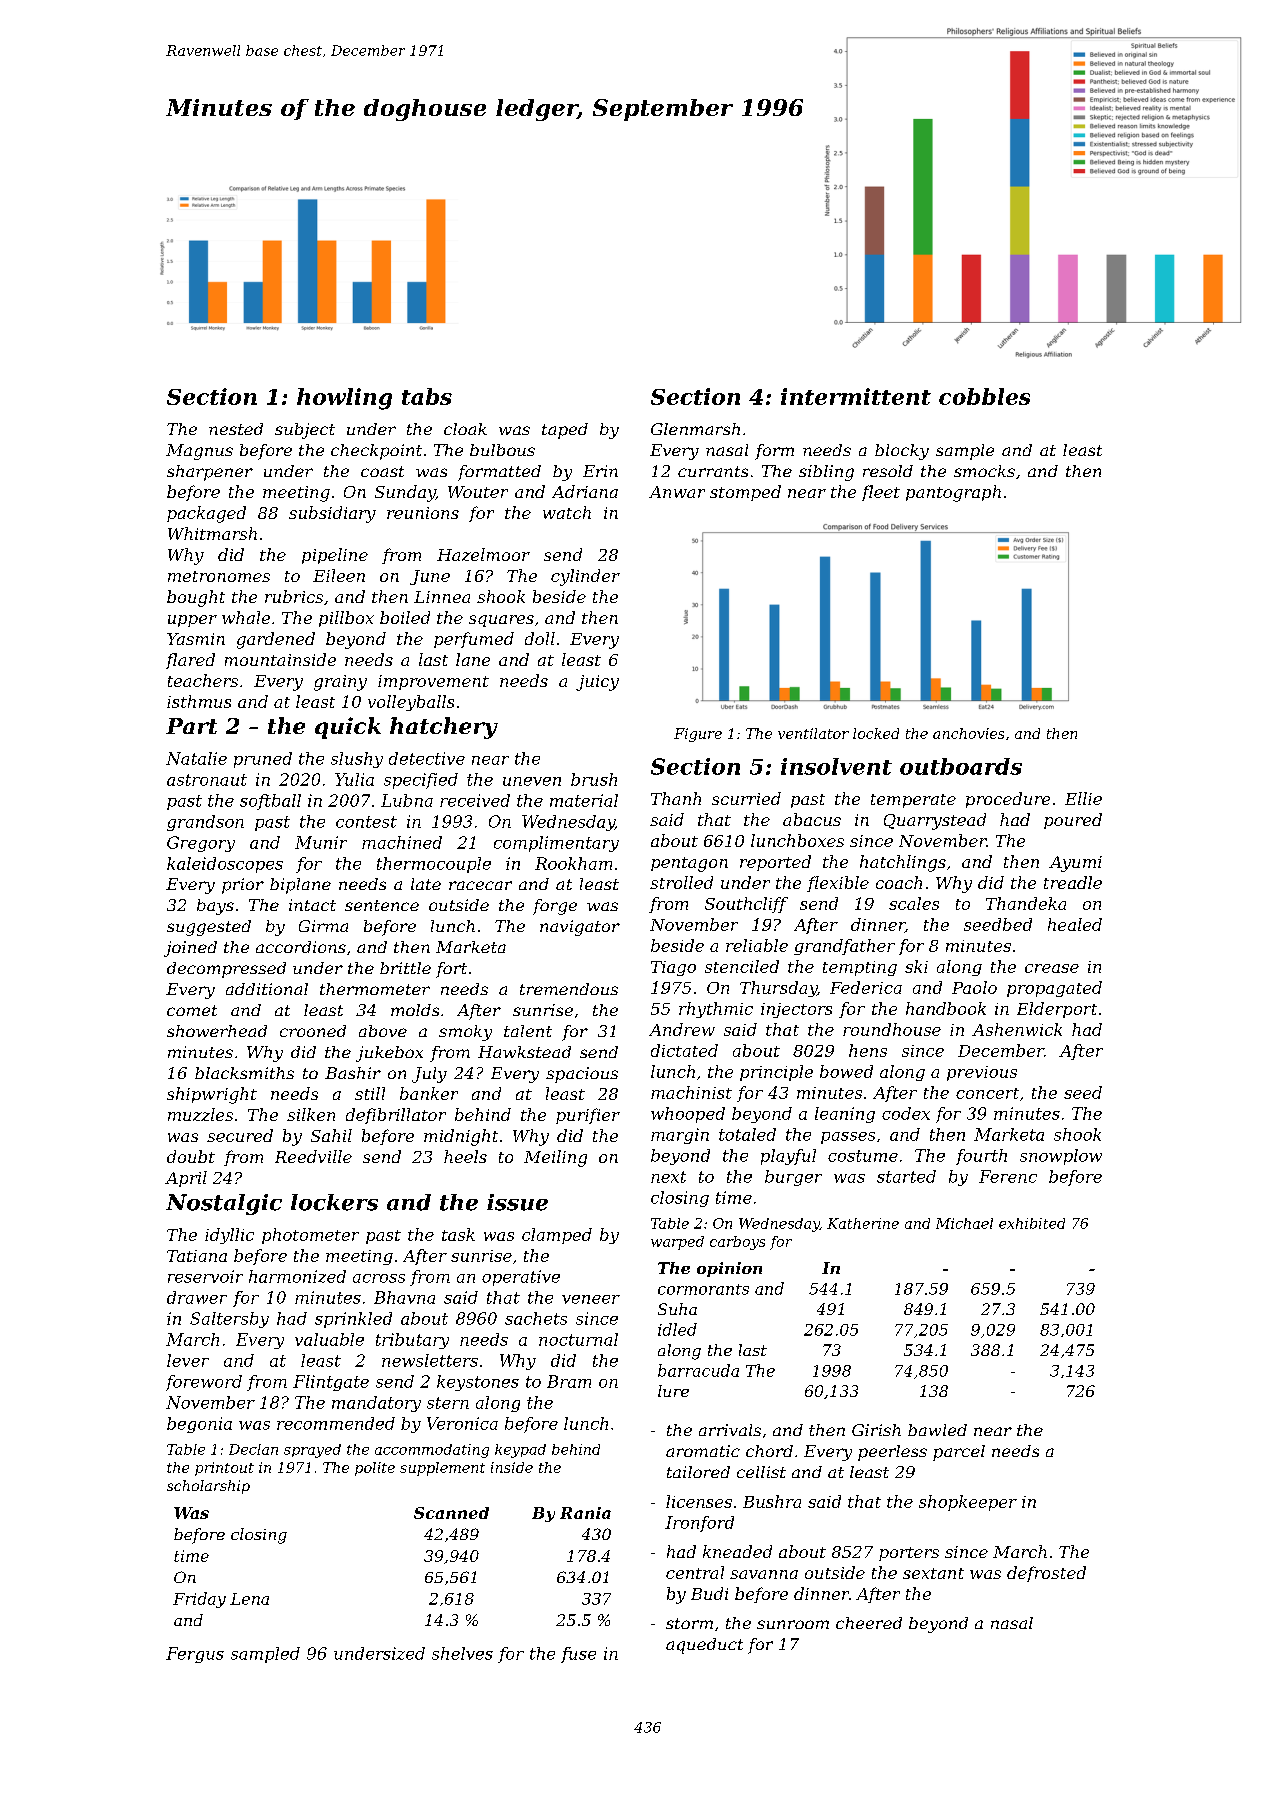  I want to click on Fergus, so click(195, 1655).
